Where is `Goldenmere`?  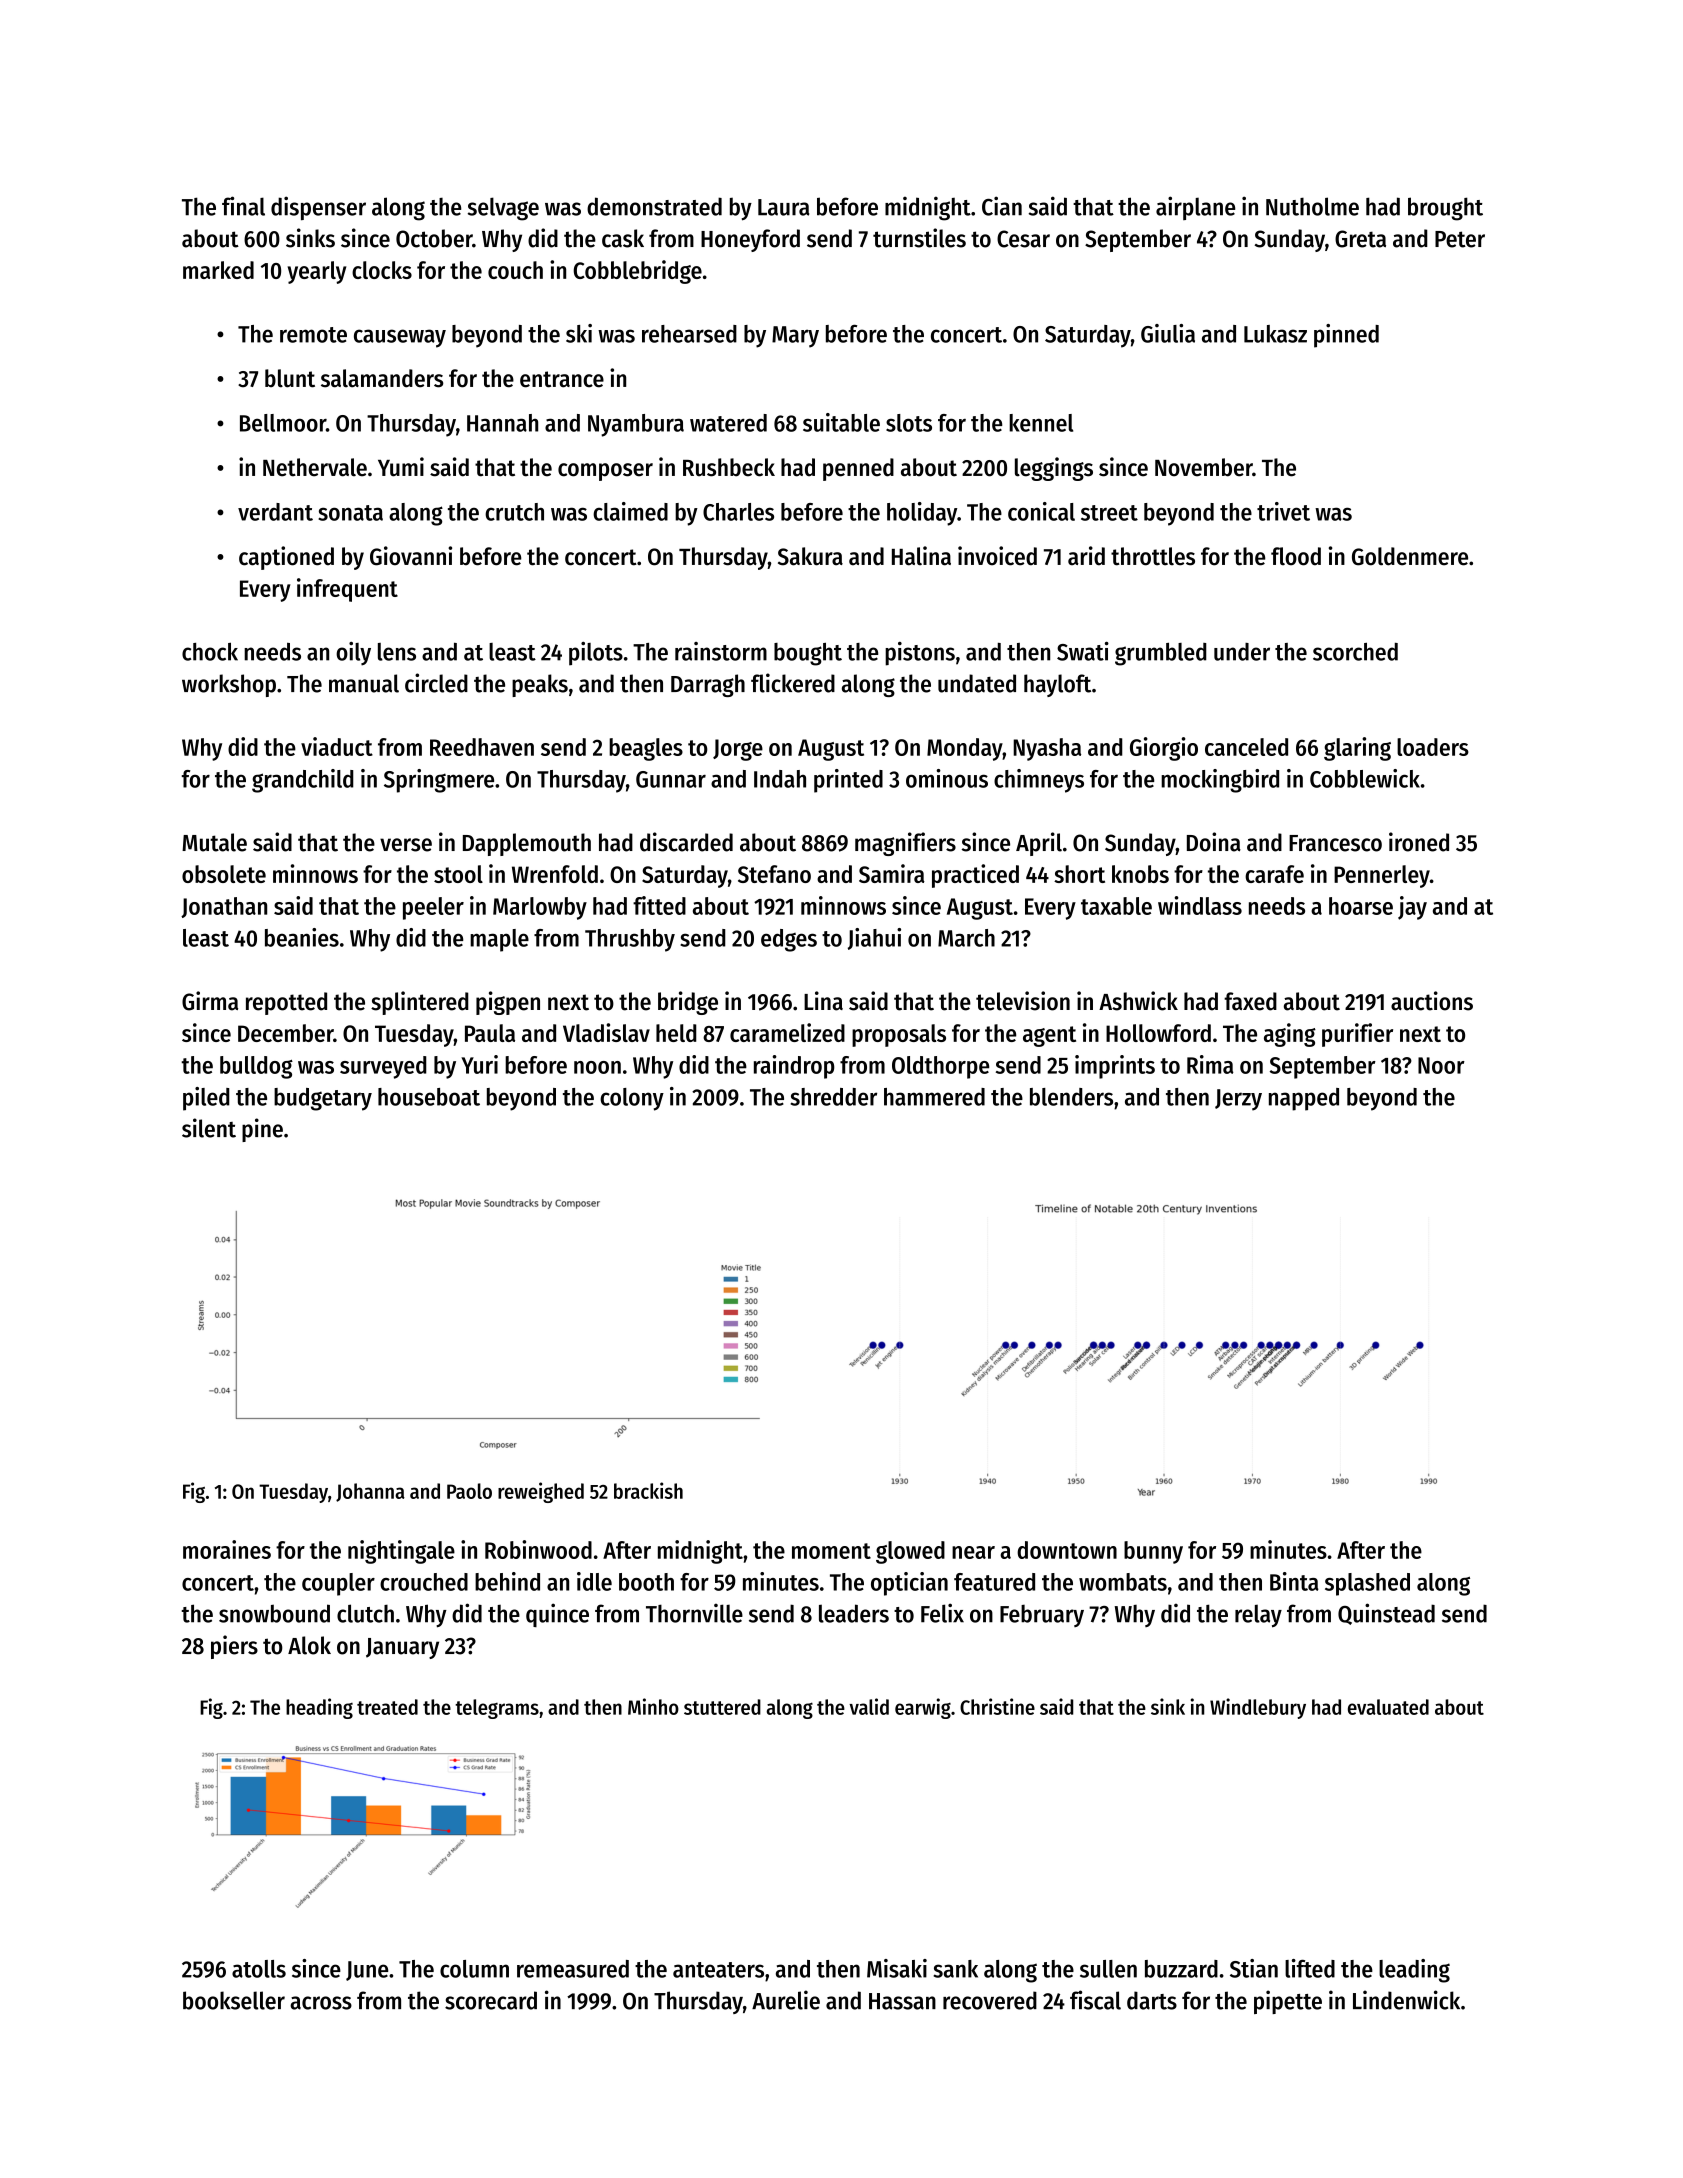
Goldenmere is located at coordinates (1410, 556).
